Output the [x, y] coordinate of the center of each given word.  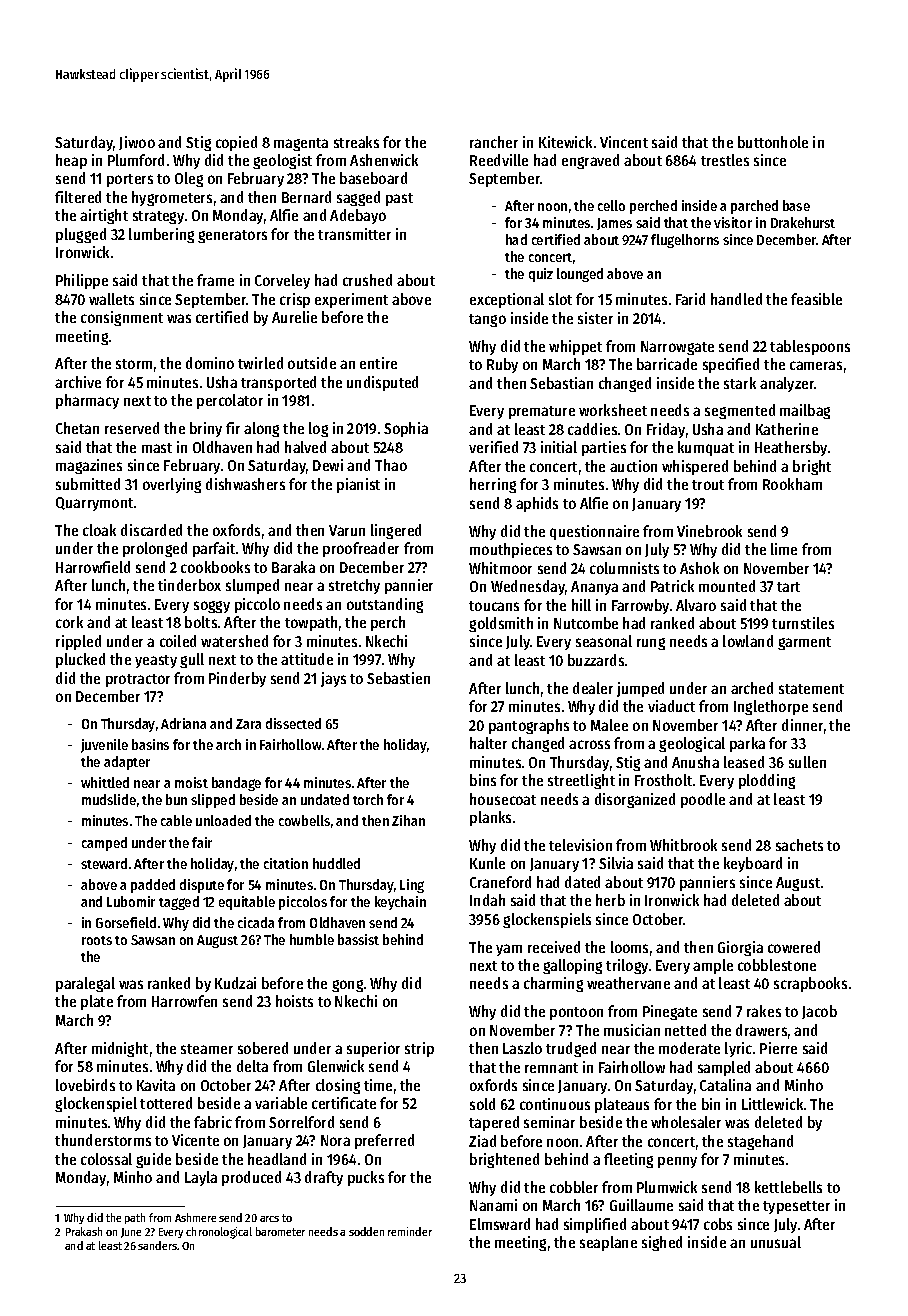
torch [368, 799]
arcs [269, 1219]
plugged [81, 235]
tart [788, 587]
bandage [236, 784]
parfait [214, 549]
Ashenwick [384, 160]
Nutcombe [586, 623]
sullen [807, 762]
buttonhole [773, 142]
